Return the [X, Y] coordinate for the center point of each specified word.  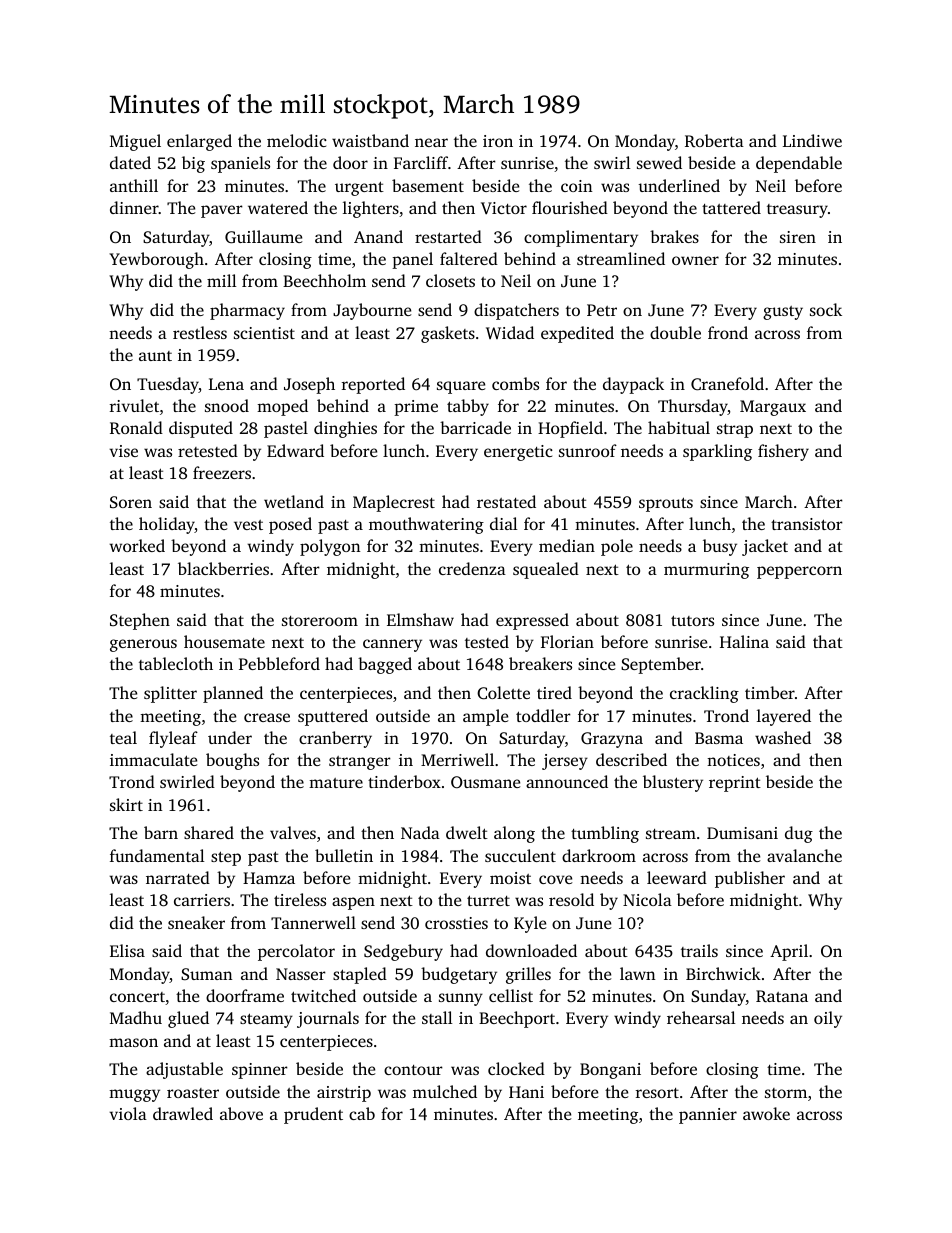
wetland [294, 501]
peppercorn [799, 572]
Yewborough [156, 260]
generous [143, 645]
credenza [472, 568]
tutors [692, 620]
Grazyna [612, 740]
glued [188, 1019]
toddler [543, 715]
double [675, 332]
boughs [232, 761]
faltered [469, 258]
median [567, 545]
